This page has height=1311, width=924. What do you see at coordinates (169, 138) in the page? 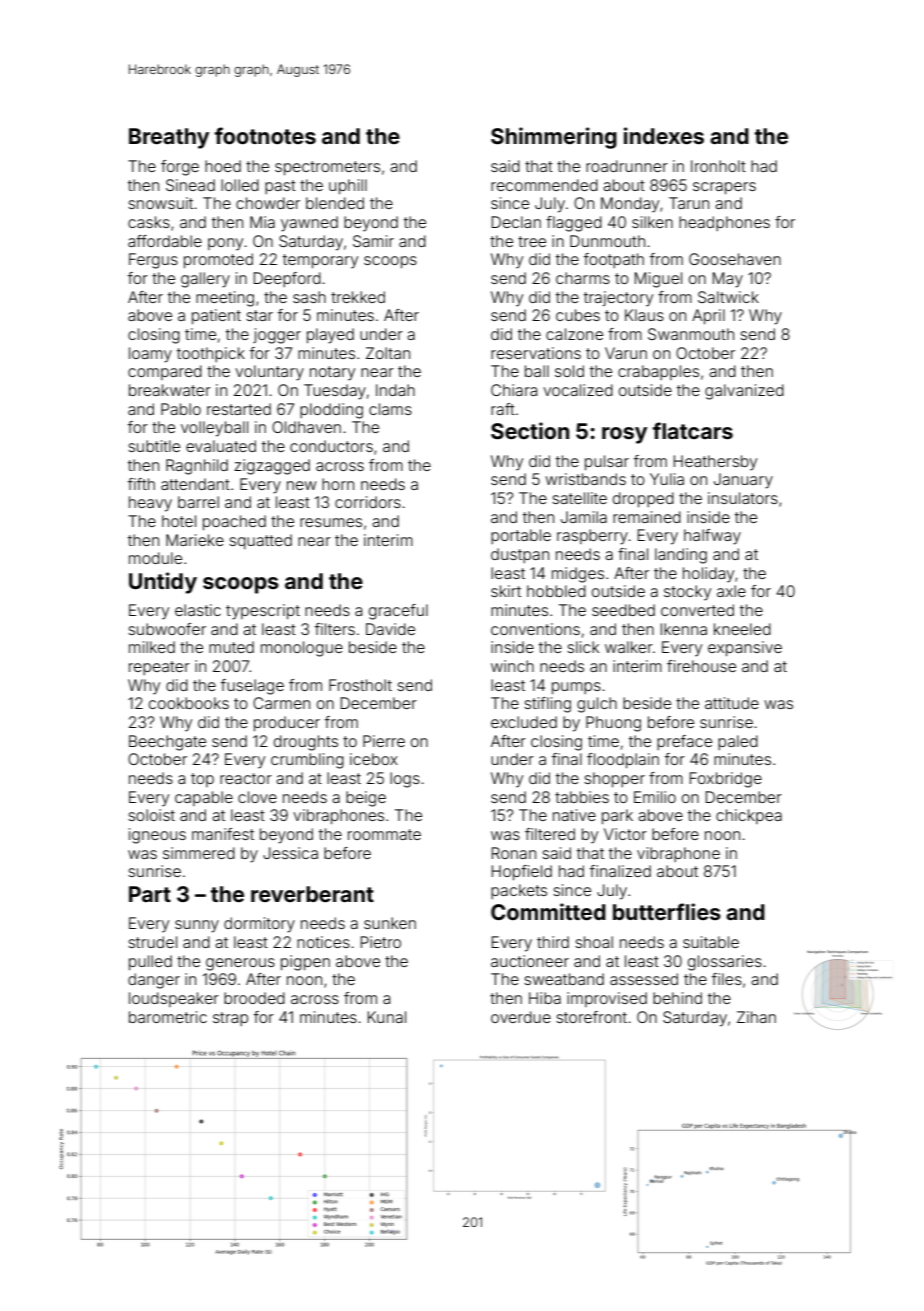
I see `Breathy` at bounding box center [169, 138].
